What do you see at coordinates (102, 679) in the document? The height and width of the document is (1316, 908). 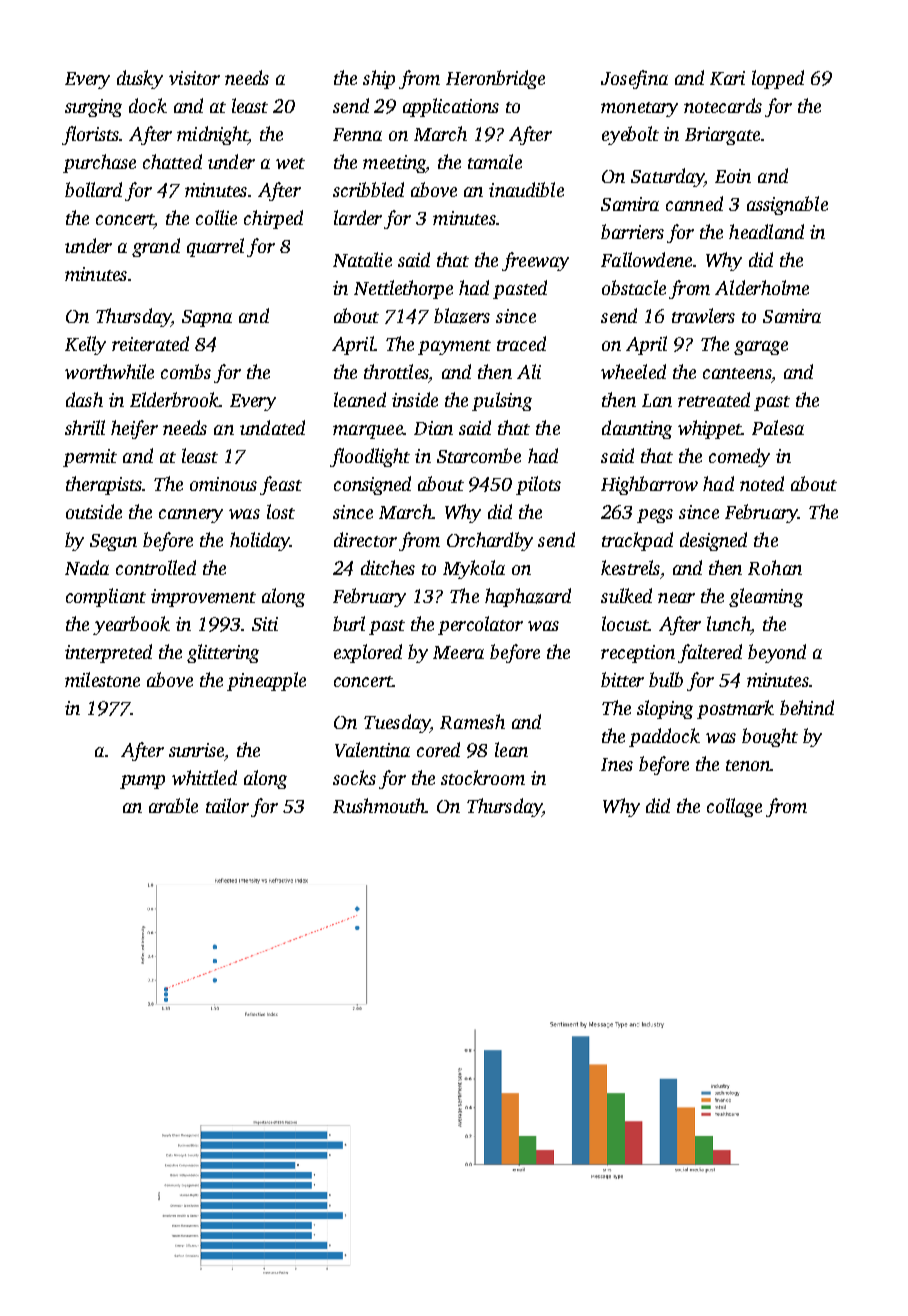 I see `milestone` at bounding box center [102, 679].
